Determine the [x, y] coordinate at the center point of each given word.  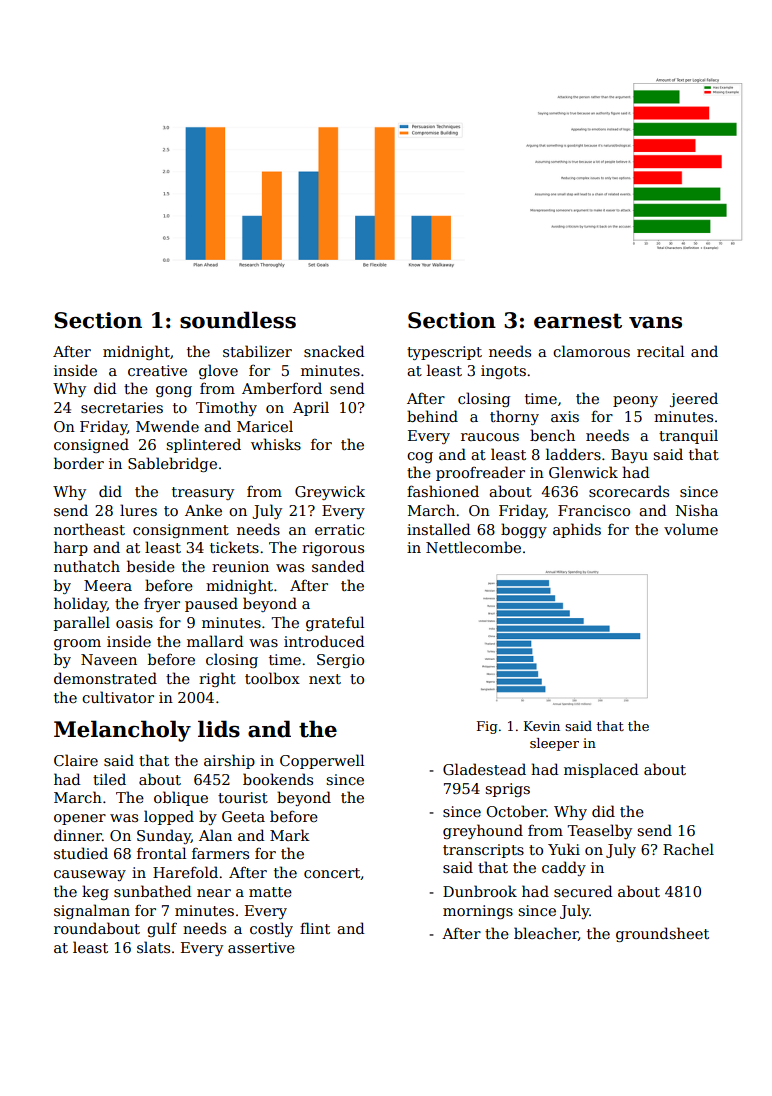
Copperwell [322, 761]
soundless [238, 320]
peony [635, 401]
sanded [338, 566]
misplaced [601, 770]
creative [157, 370]
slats [153, 947]
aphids [577, 530]
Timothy [226, 408]
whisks [276, 444]
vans [655, 322]
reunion [240, 566]
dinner [78, 835]
